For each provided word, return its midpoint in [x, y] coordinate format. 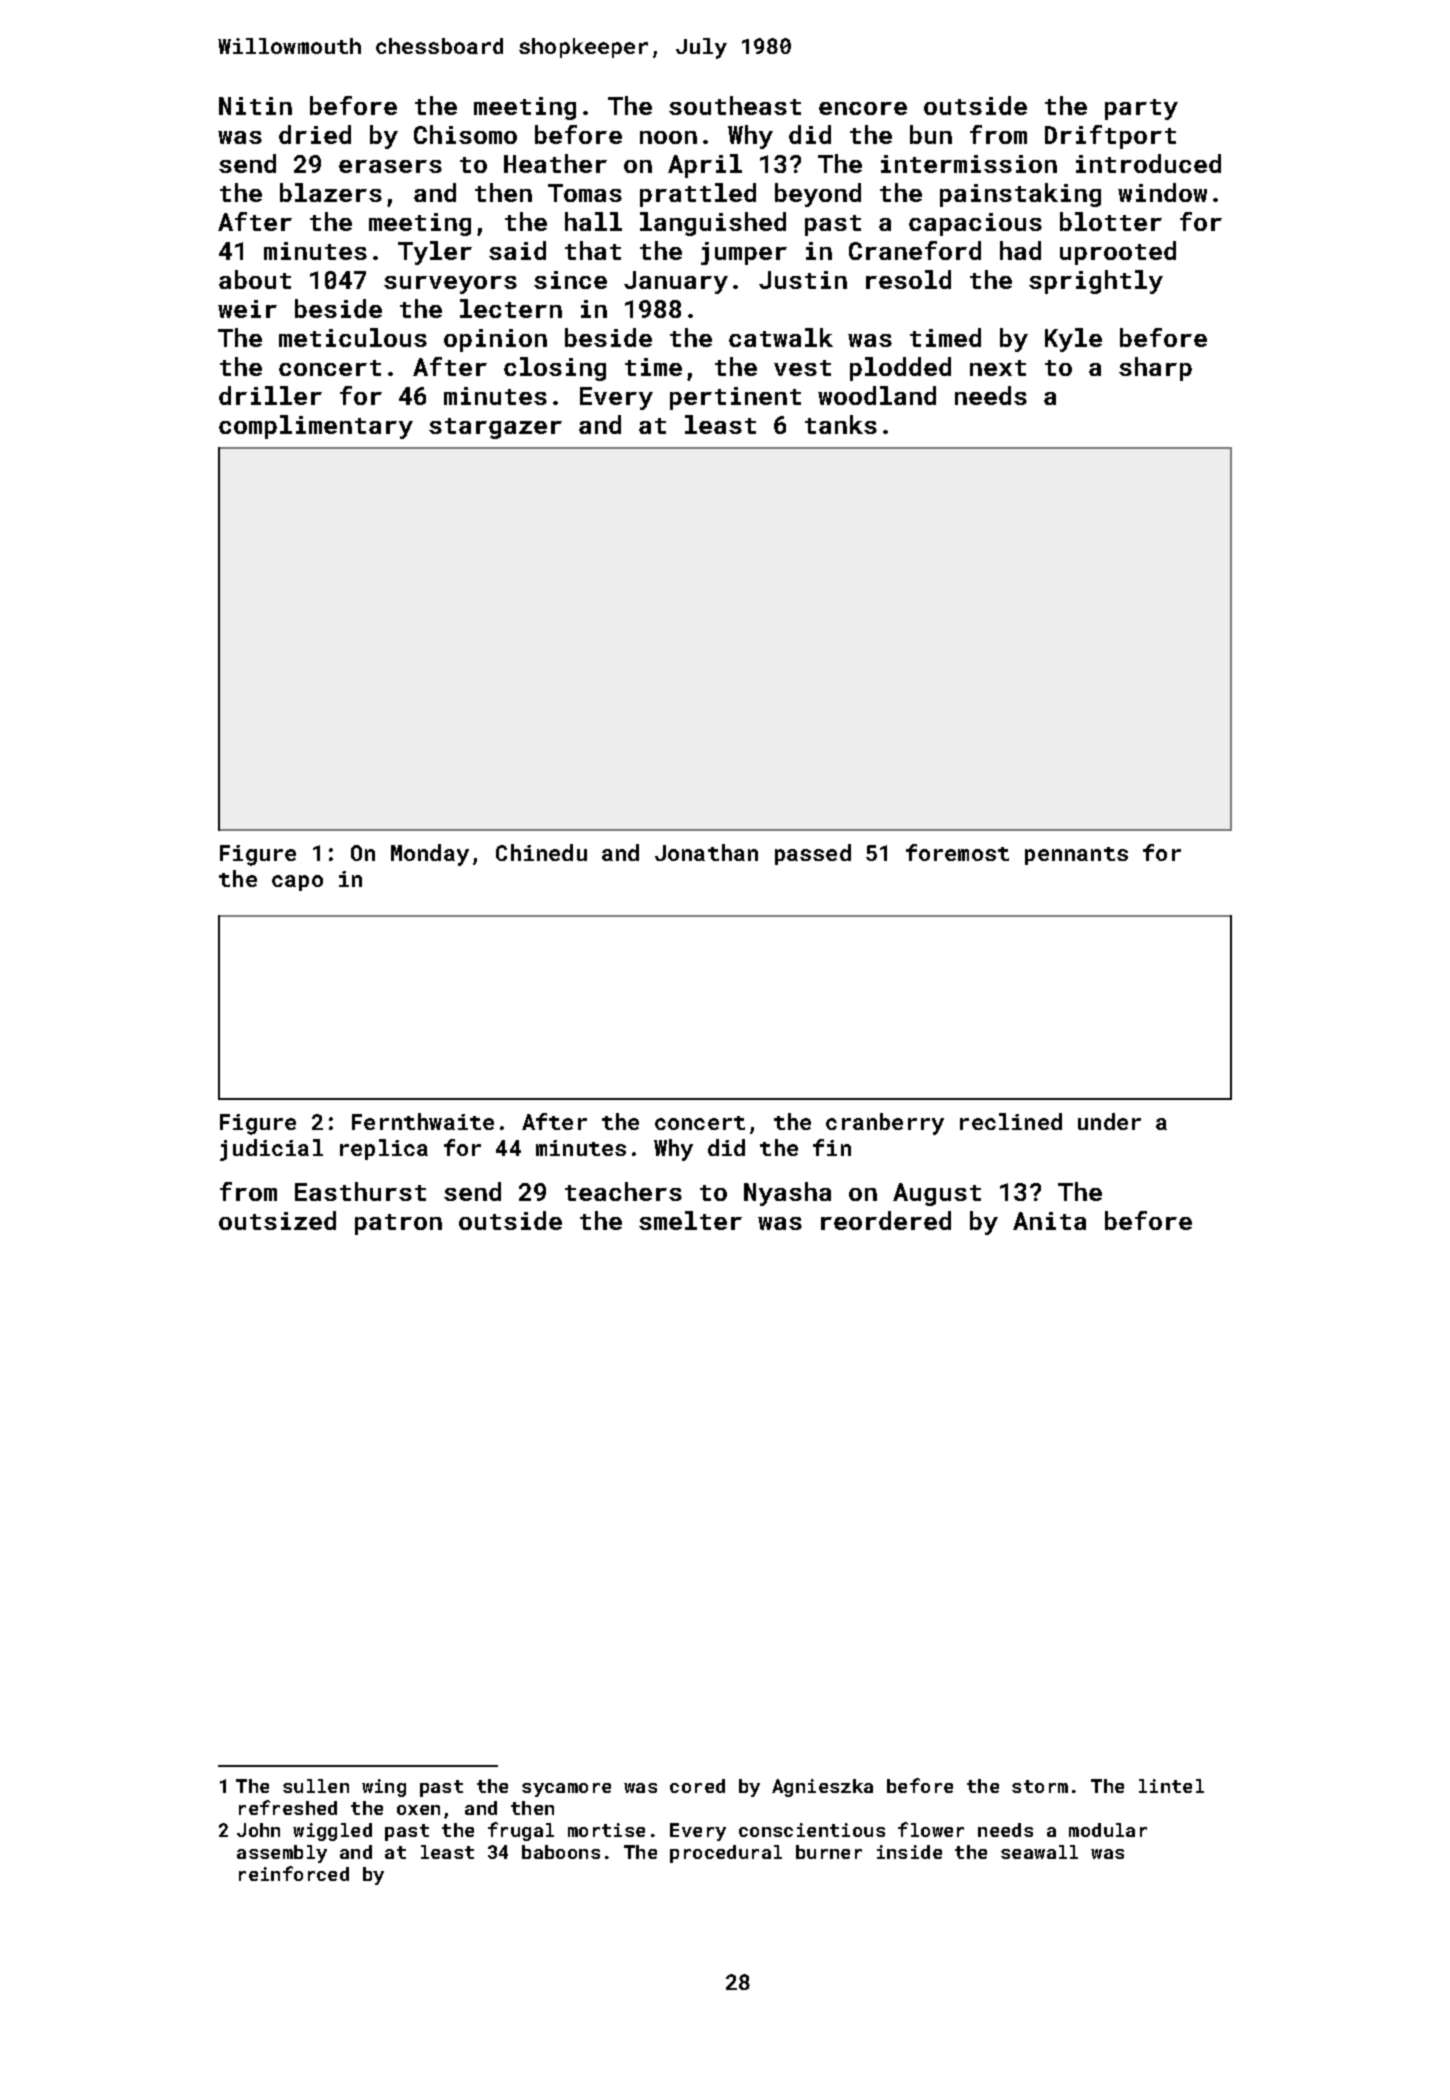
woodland [877, 395]
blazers [331, 192]
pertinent [735, 398]
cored [697, 1786]
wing [384, 1788]
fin [832, 1147]
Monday [430, 855]
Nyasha [787, 1194]
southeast [735, 105]
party [1141, 109]
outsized [277, 1220]
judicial [271, 1150]
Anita [1049, 1221]
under [1109, 1121]
